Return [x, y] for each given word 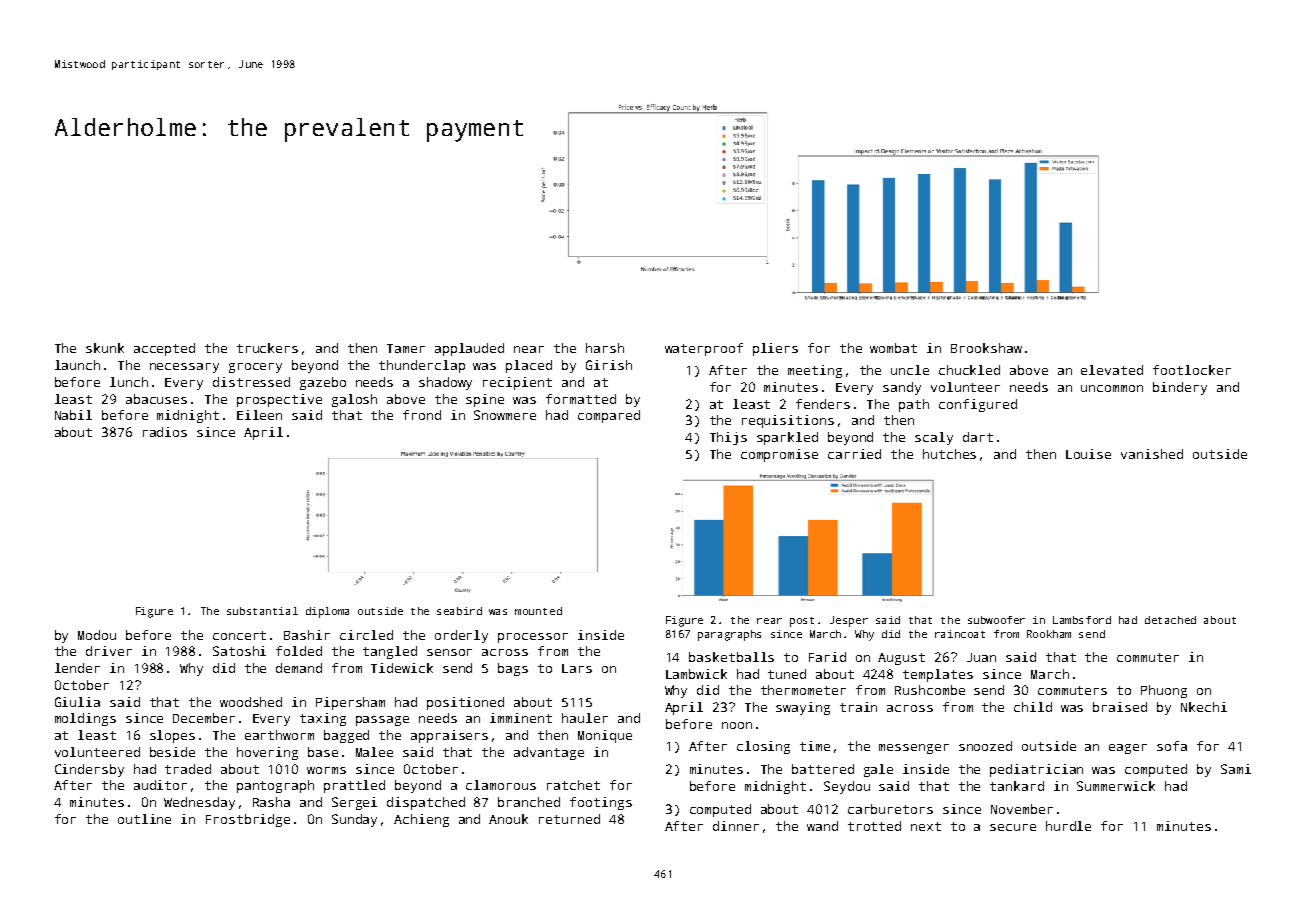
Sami [1236, 769]
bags [513, 669]
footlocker [1192, 370]
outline [144, 819]
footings [601, 803]
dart [978, 437]
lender [77, 668]
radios [165, 432]
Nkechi [1204, 707]
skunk [105, 348]
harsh [605, 348]
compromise [779, 455]
